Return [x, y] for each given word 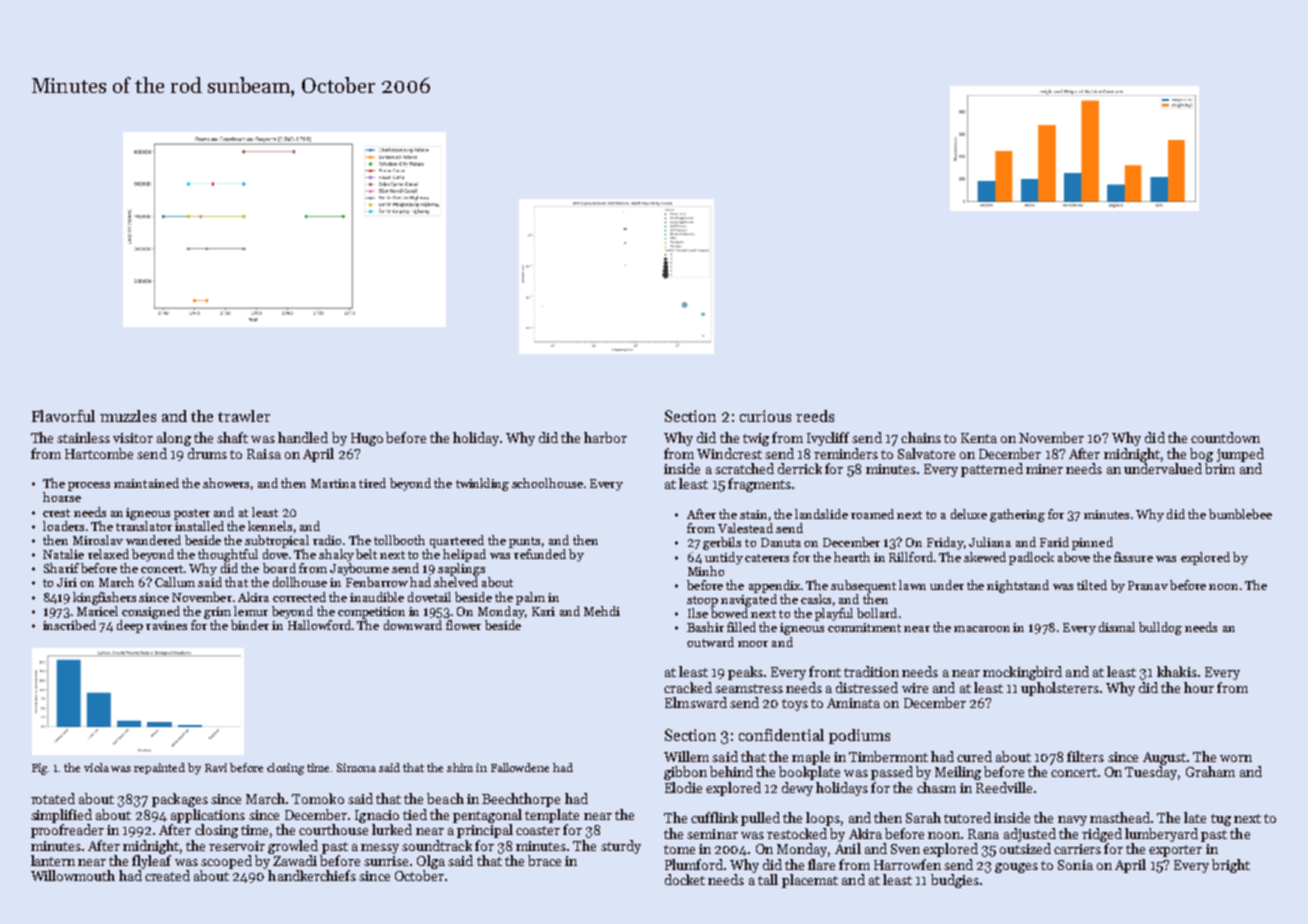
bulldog [1160, 628]
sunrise [386, 861]
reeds [815, 416]
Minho [706, 571]
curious [765, 416]
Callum [175, 582]
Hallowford [319, 625]
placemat [810, 881]
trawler [244, 416]
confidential [781, 735]
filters [1085, 756]
